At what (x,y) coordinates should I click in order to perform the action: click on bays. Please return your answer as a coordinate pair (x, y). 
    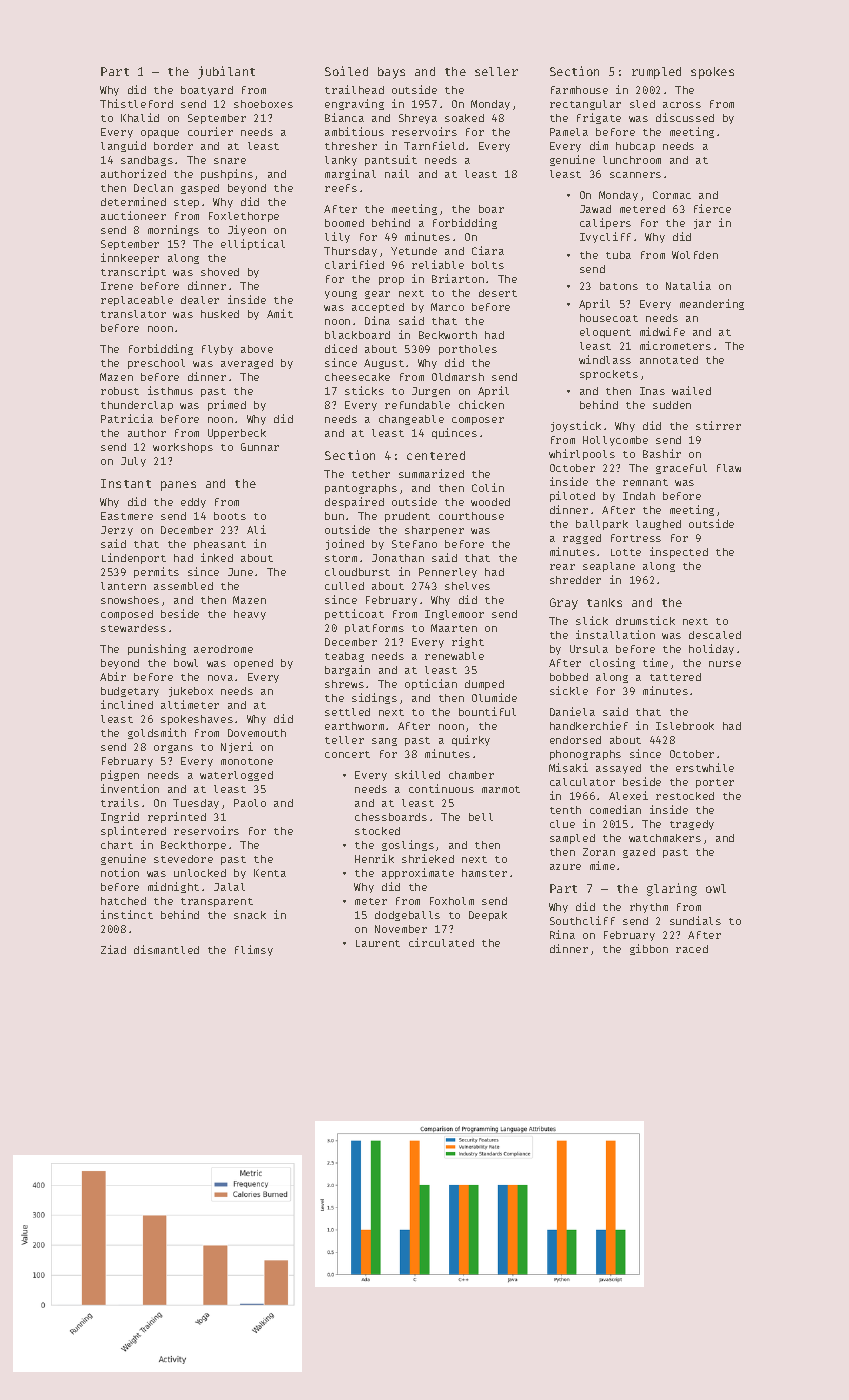
    Looking at the image, I should click on (391, 73).
